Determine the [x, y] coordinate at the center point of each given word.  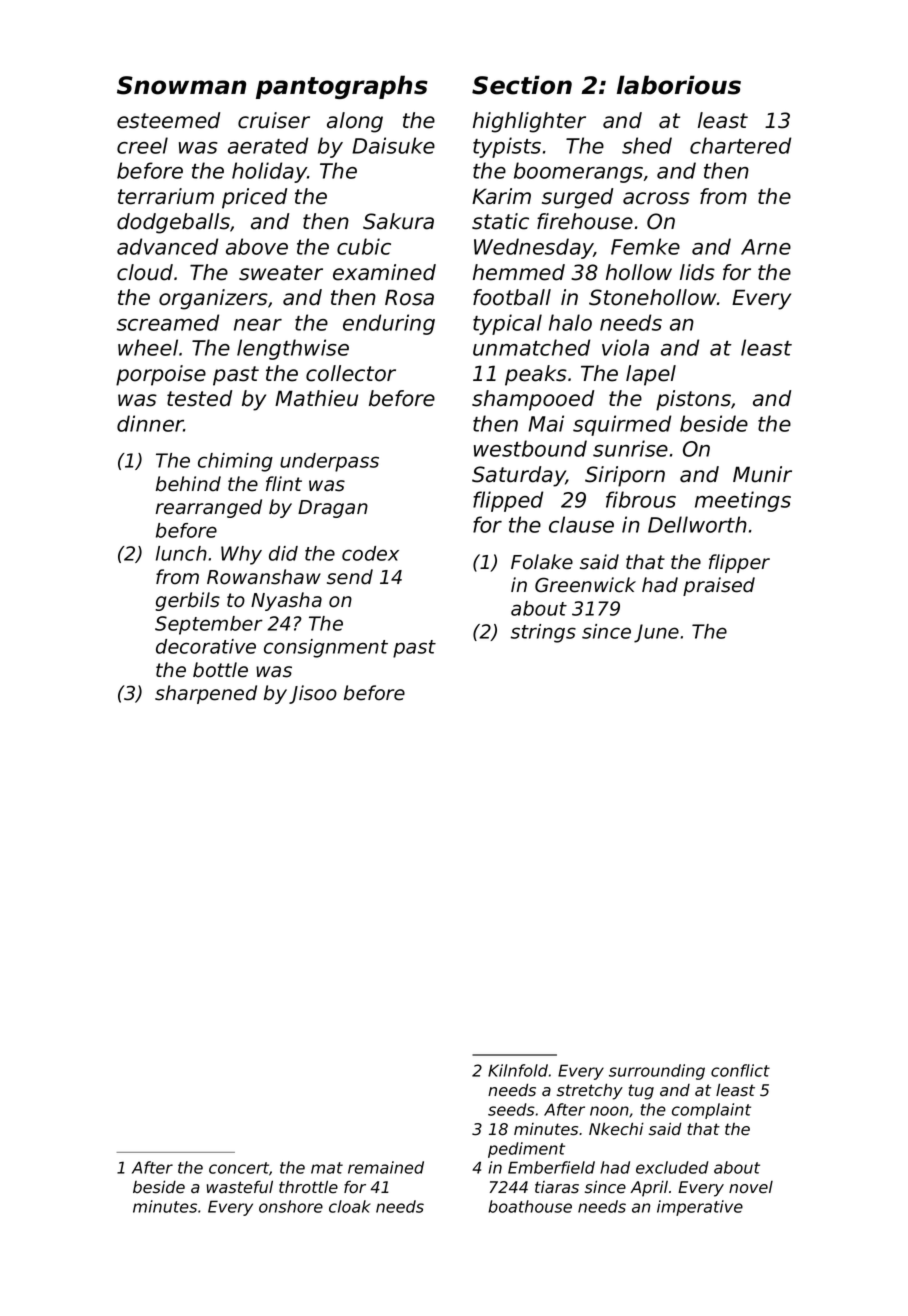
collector [351, 373]
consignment [326, 648]
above [257, 246]
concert [239, 1168]
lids [697, 272]
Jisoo [313, 694]
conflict [740, 1070]
